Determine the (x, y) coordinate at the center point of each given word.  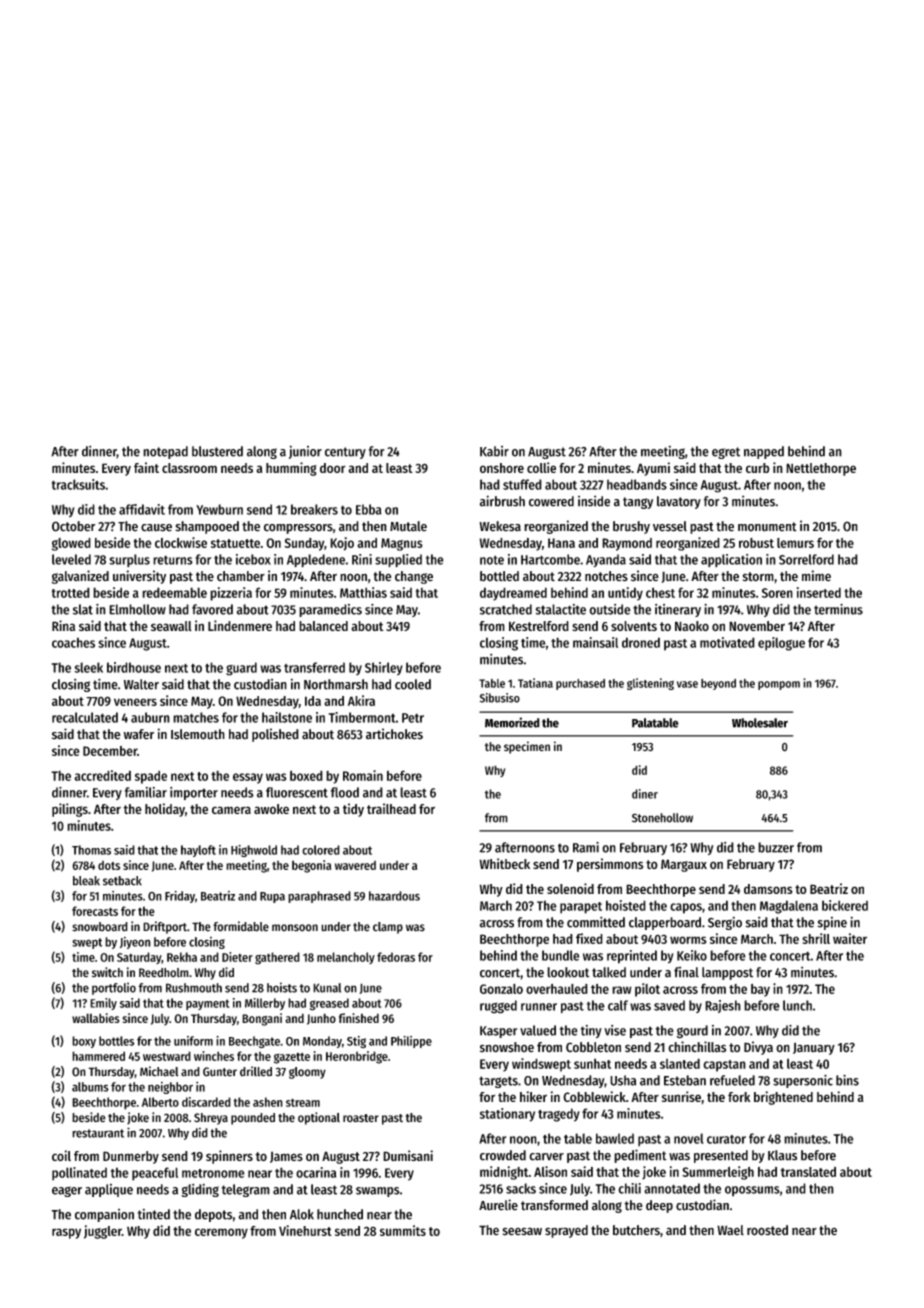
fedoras (396, 957)
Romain (363, 775)
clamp (388, 928)
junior (305, 452)
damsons (768, 889)
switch (107, 972)
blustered (217, 451)
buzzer (776, 847)
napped (764, 452)
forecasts (95, 911)
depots (213, 1215)
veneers (135, 702)
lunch (797, 1005)
